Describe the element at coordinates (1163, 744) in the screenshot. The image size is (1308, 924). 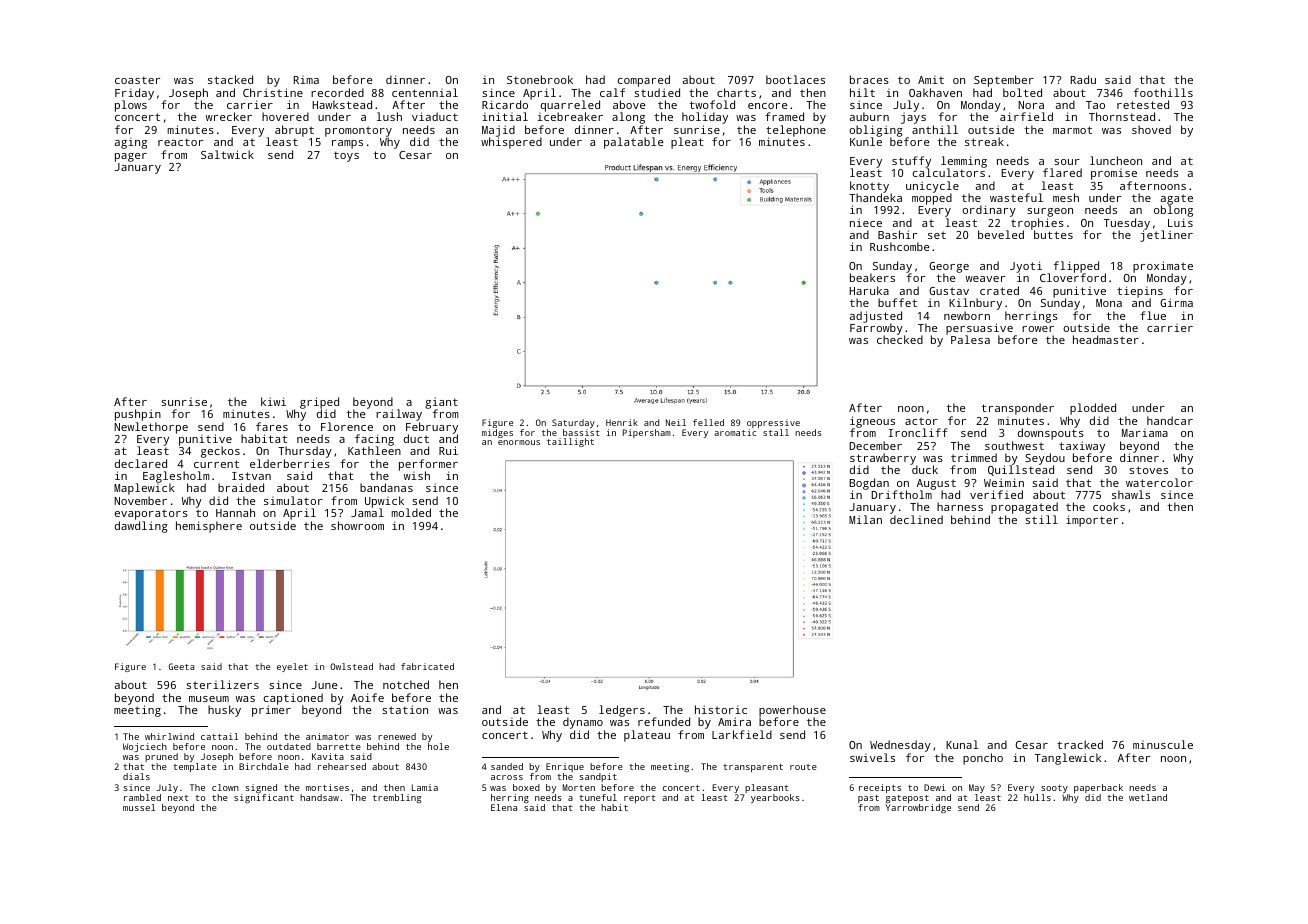
I see `minuscule` at that location.
